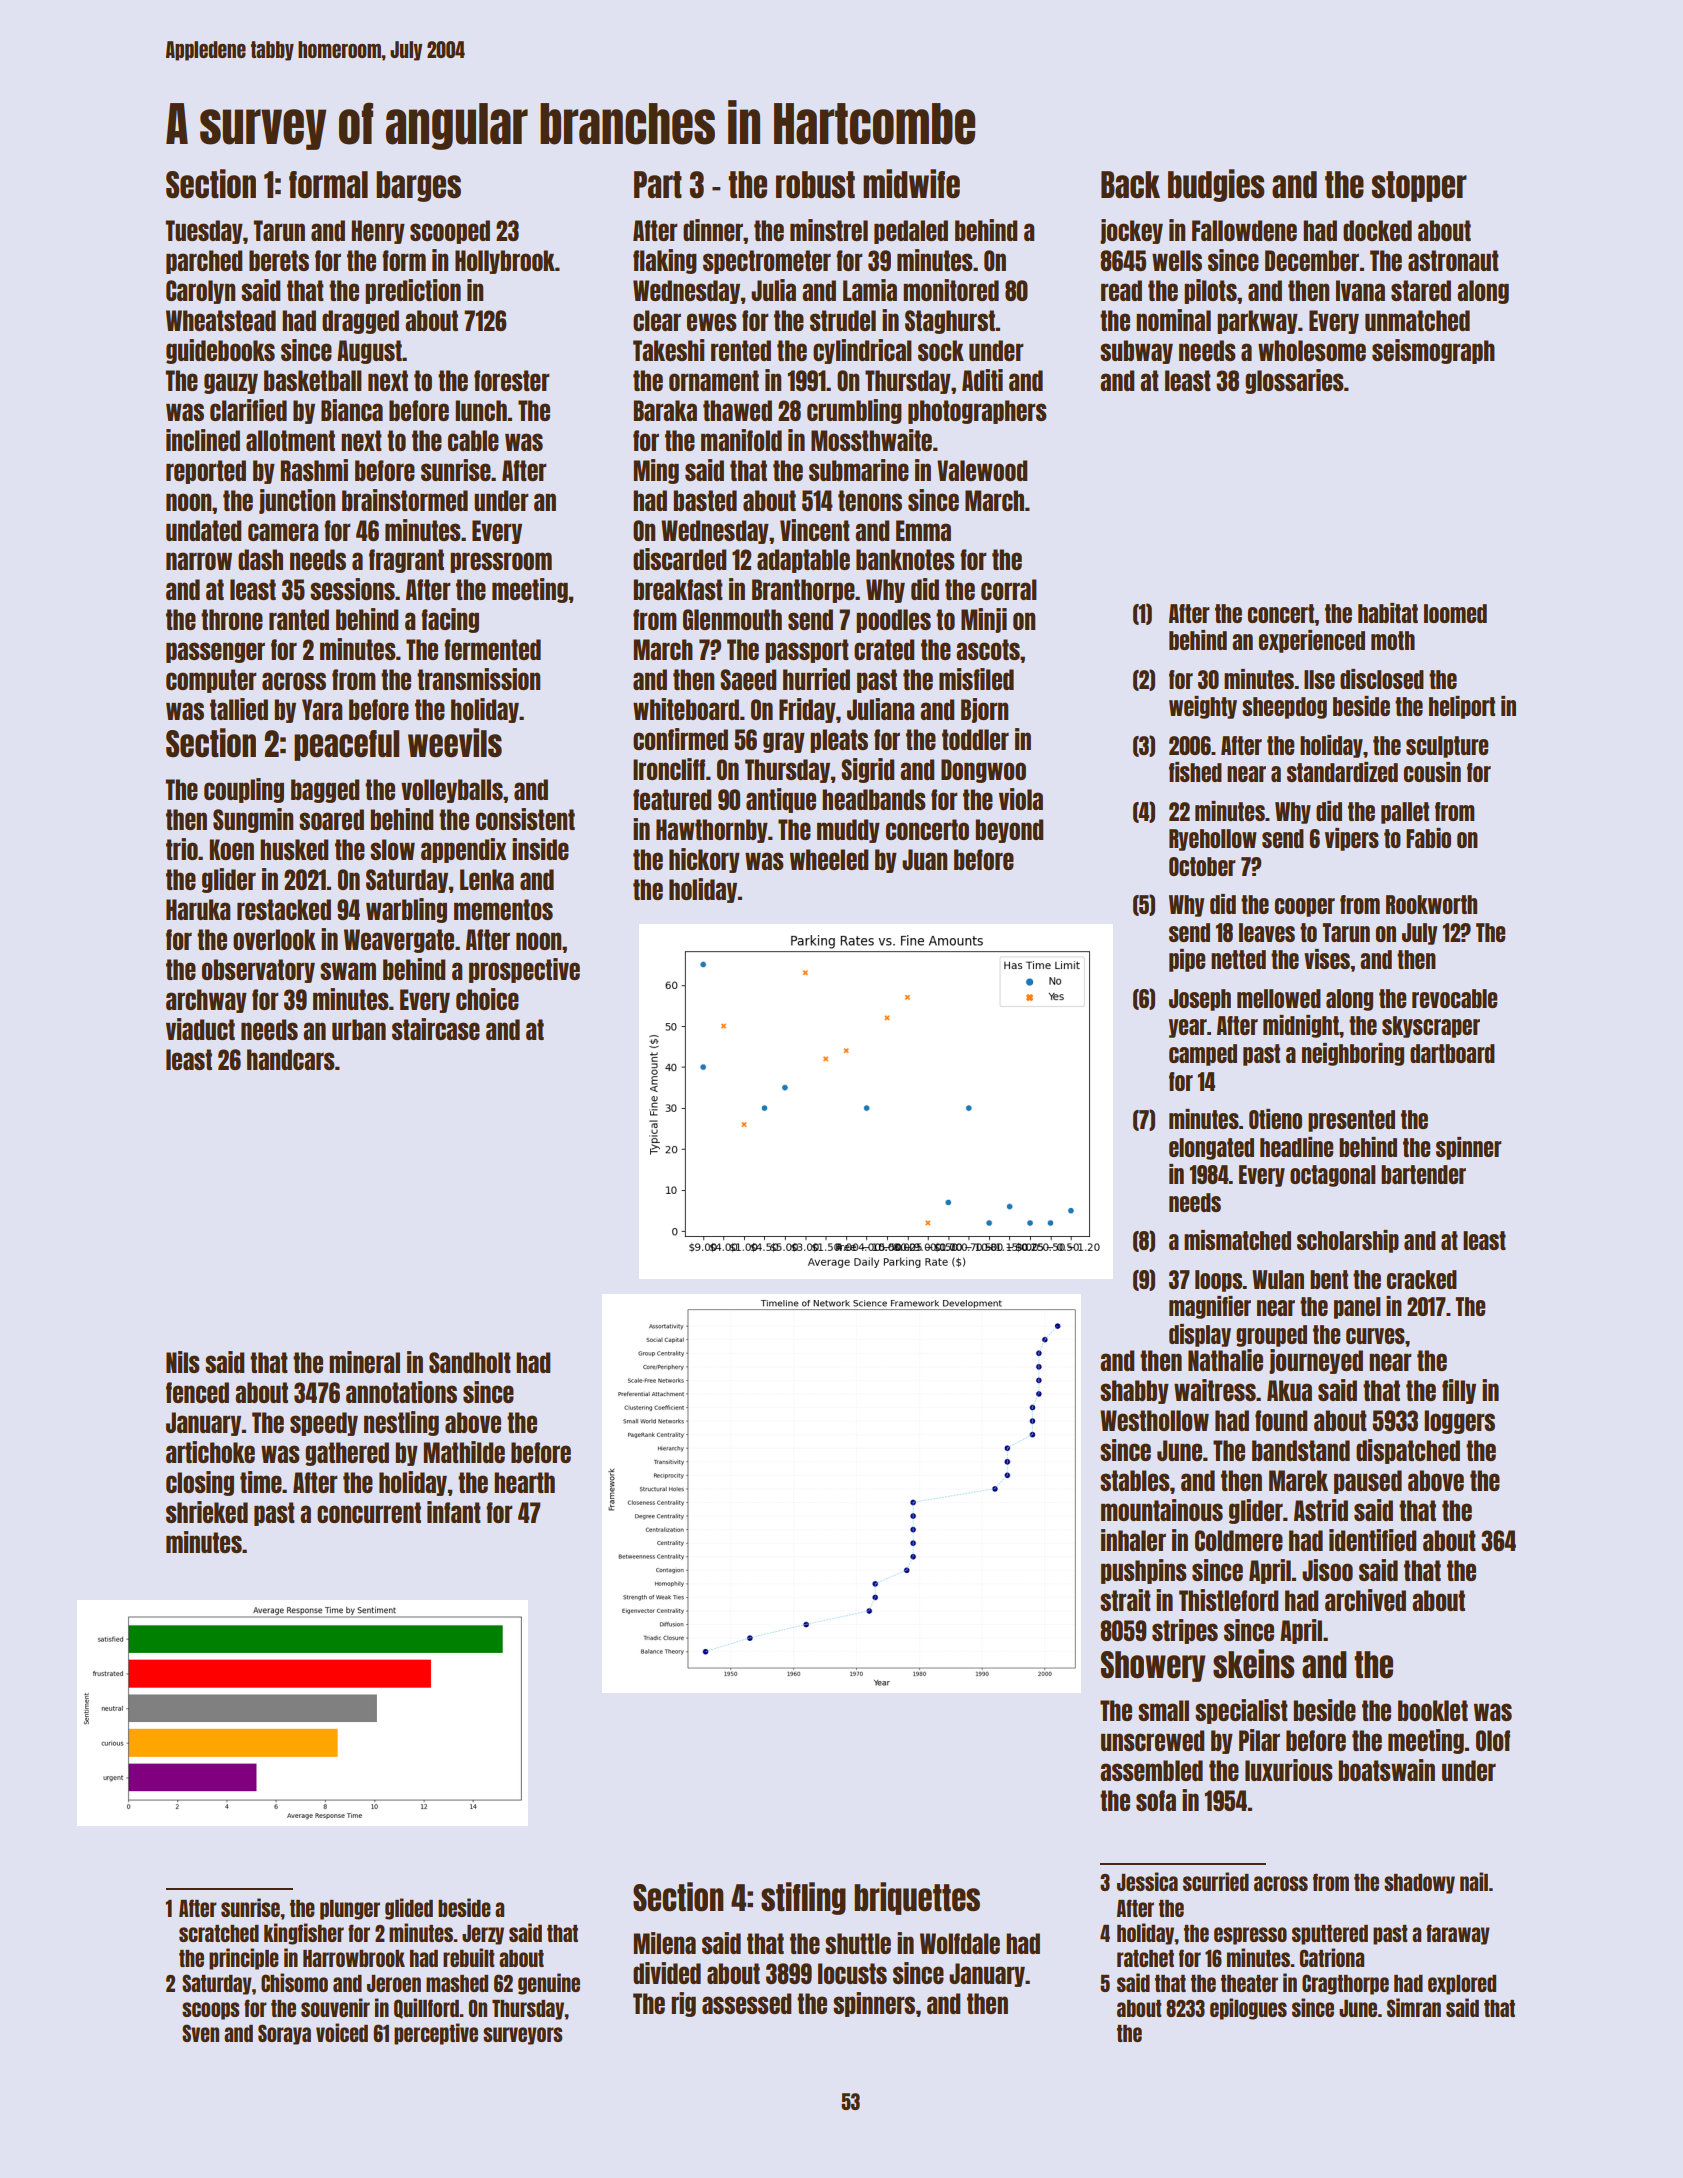  What do you see at coordinates (815, 185) in the screenshot?
I see `robust` at bounding box center [815, 185].
